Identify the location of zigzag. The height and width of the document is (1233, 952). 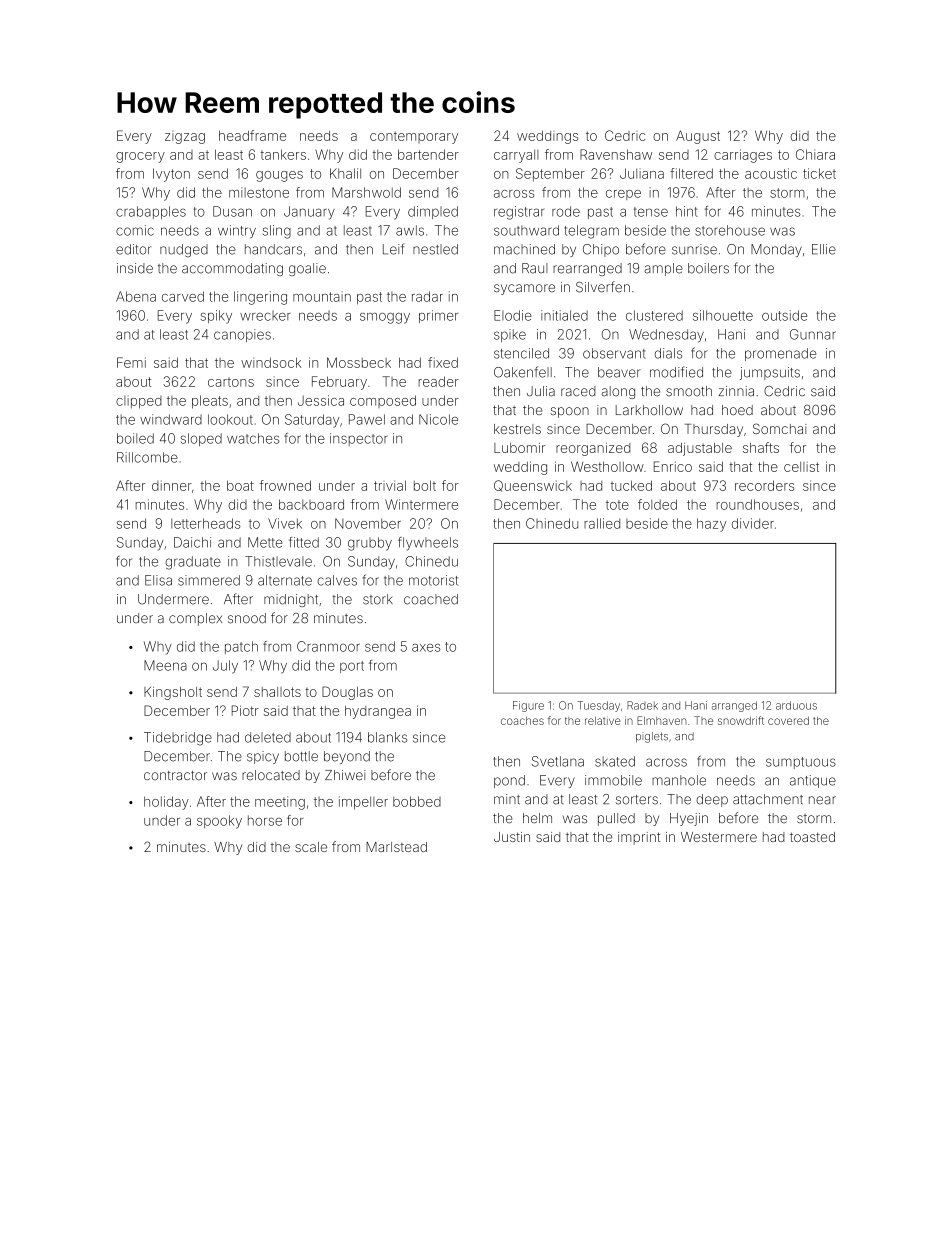
(185, 137).
